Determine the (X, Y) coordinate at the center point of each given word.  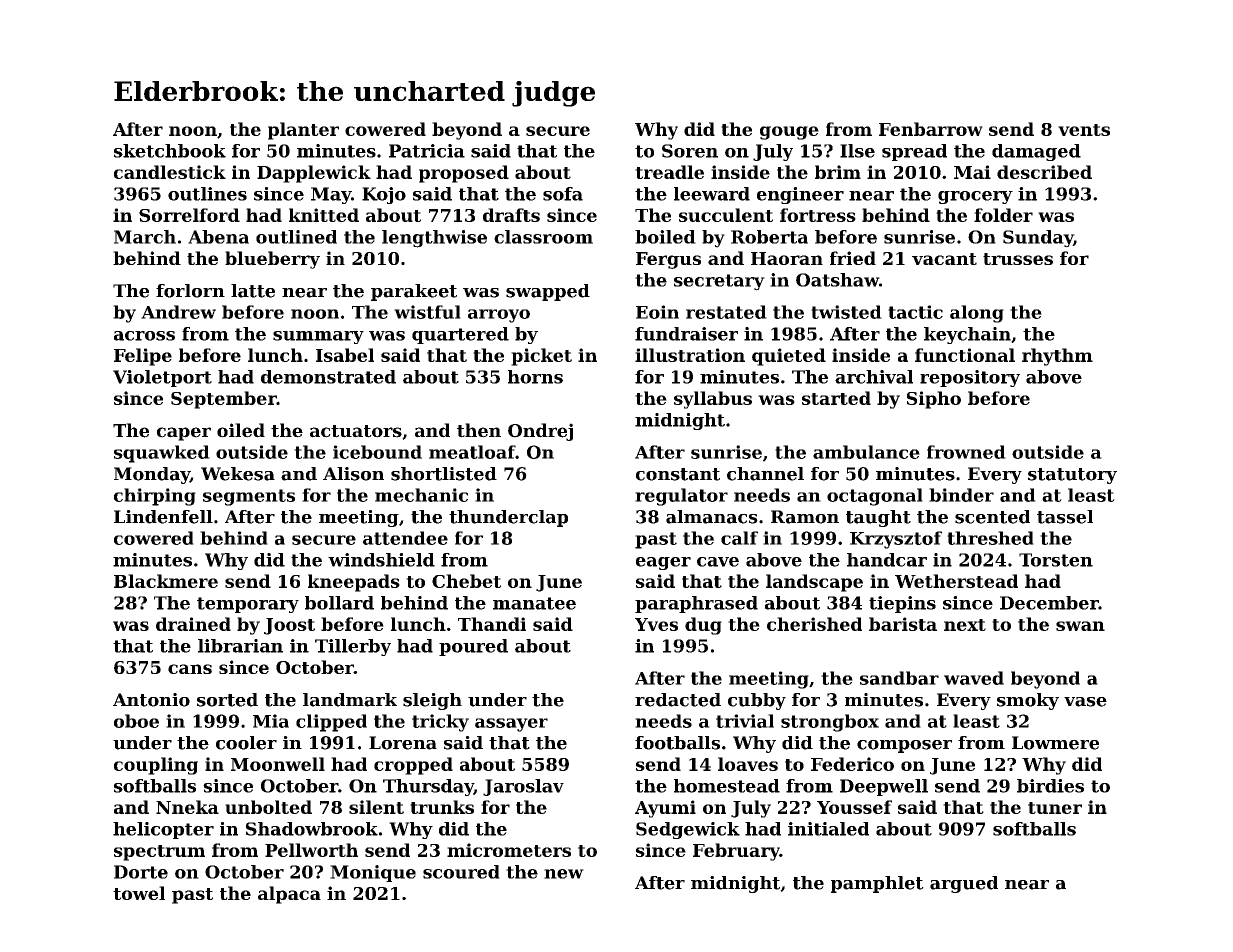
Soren (690, 151)
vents (1084, 130)
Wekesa (238, 474)
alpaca (289, 895)
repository (970, 378)
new (564, 874)
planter (303, 131)
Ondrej (540, 432)
